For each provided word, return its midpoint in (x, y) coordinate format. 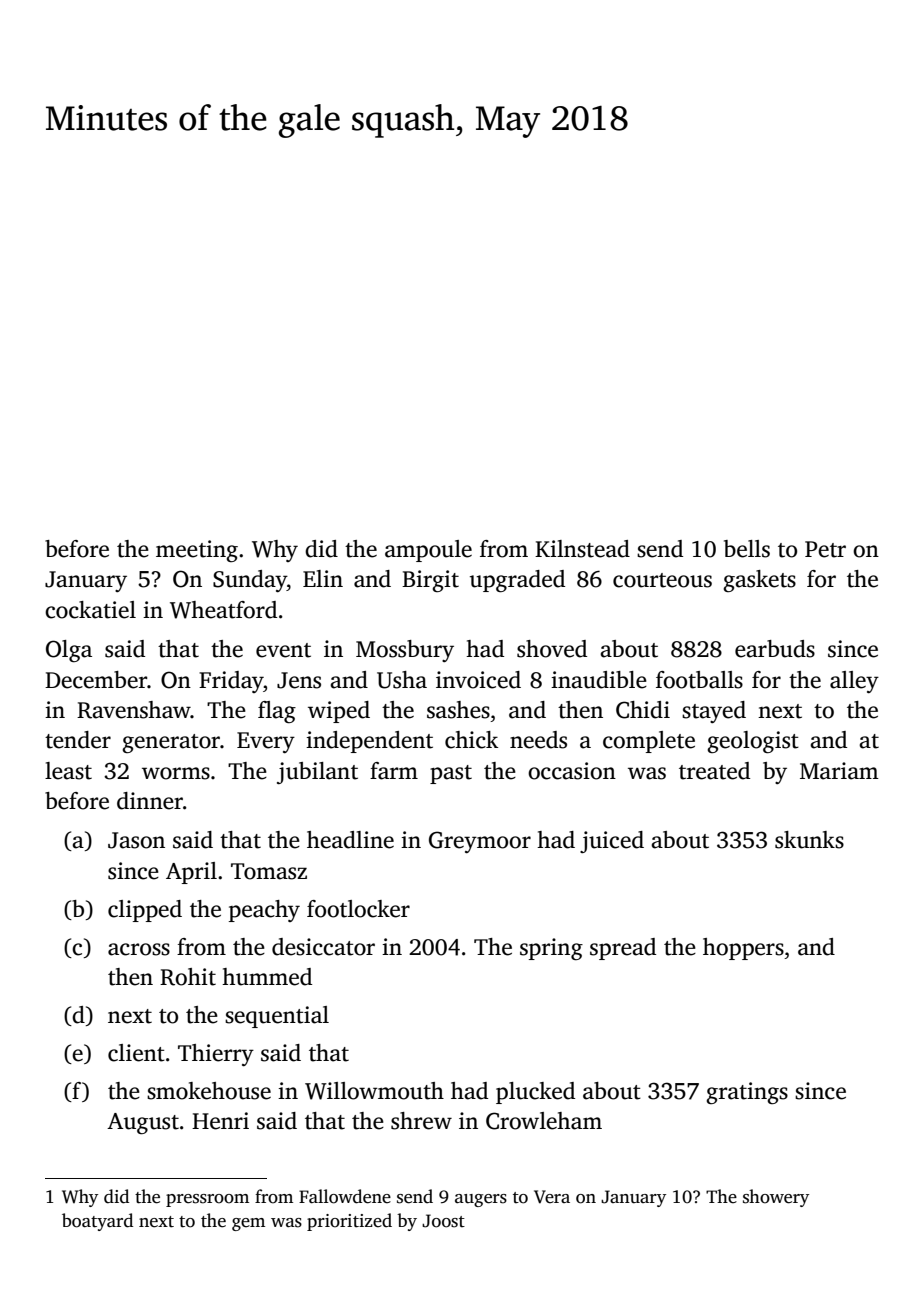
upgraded (517, 581)
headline (350, 840)
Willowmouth (374, 1091)
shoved (552, 649)
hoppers (743, 949)
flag (277, 712)
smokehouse (209, 1091)
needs (538, 740)
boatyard (97, 1222)
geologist (753, 742)
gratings (747, 1093)
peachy (264, 911)
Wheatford (223, 610)
